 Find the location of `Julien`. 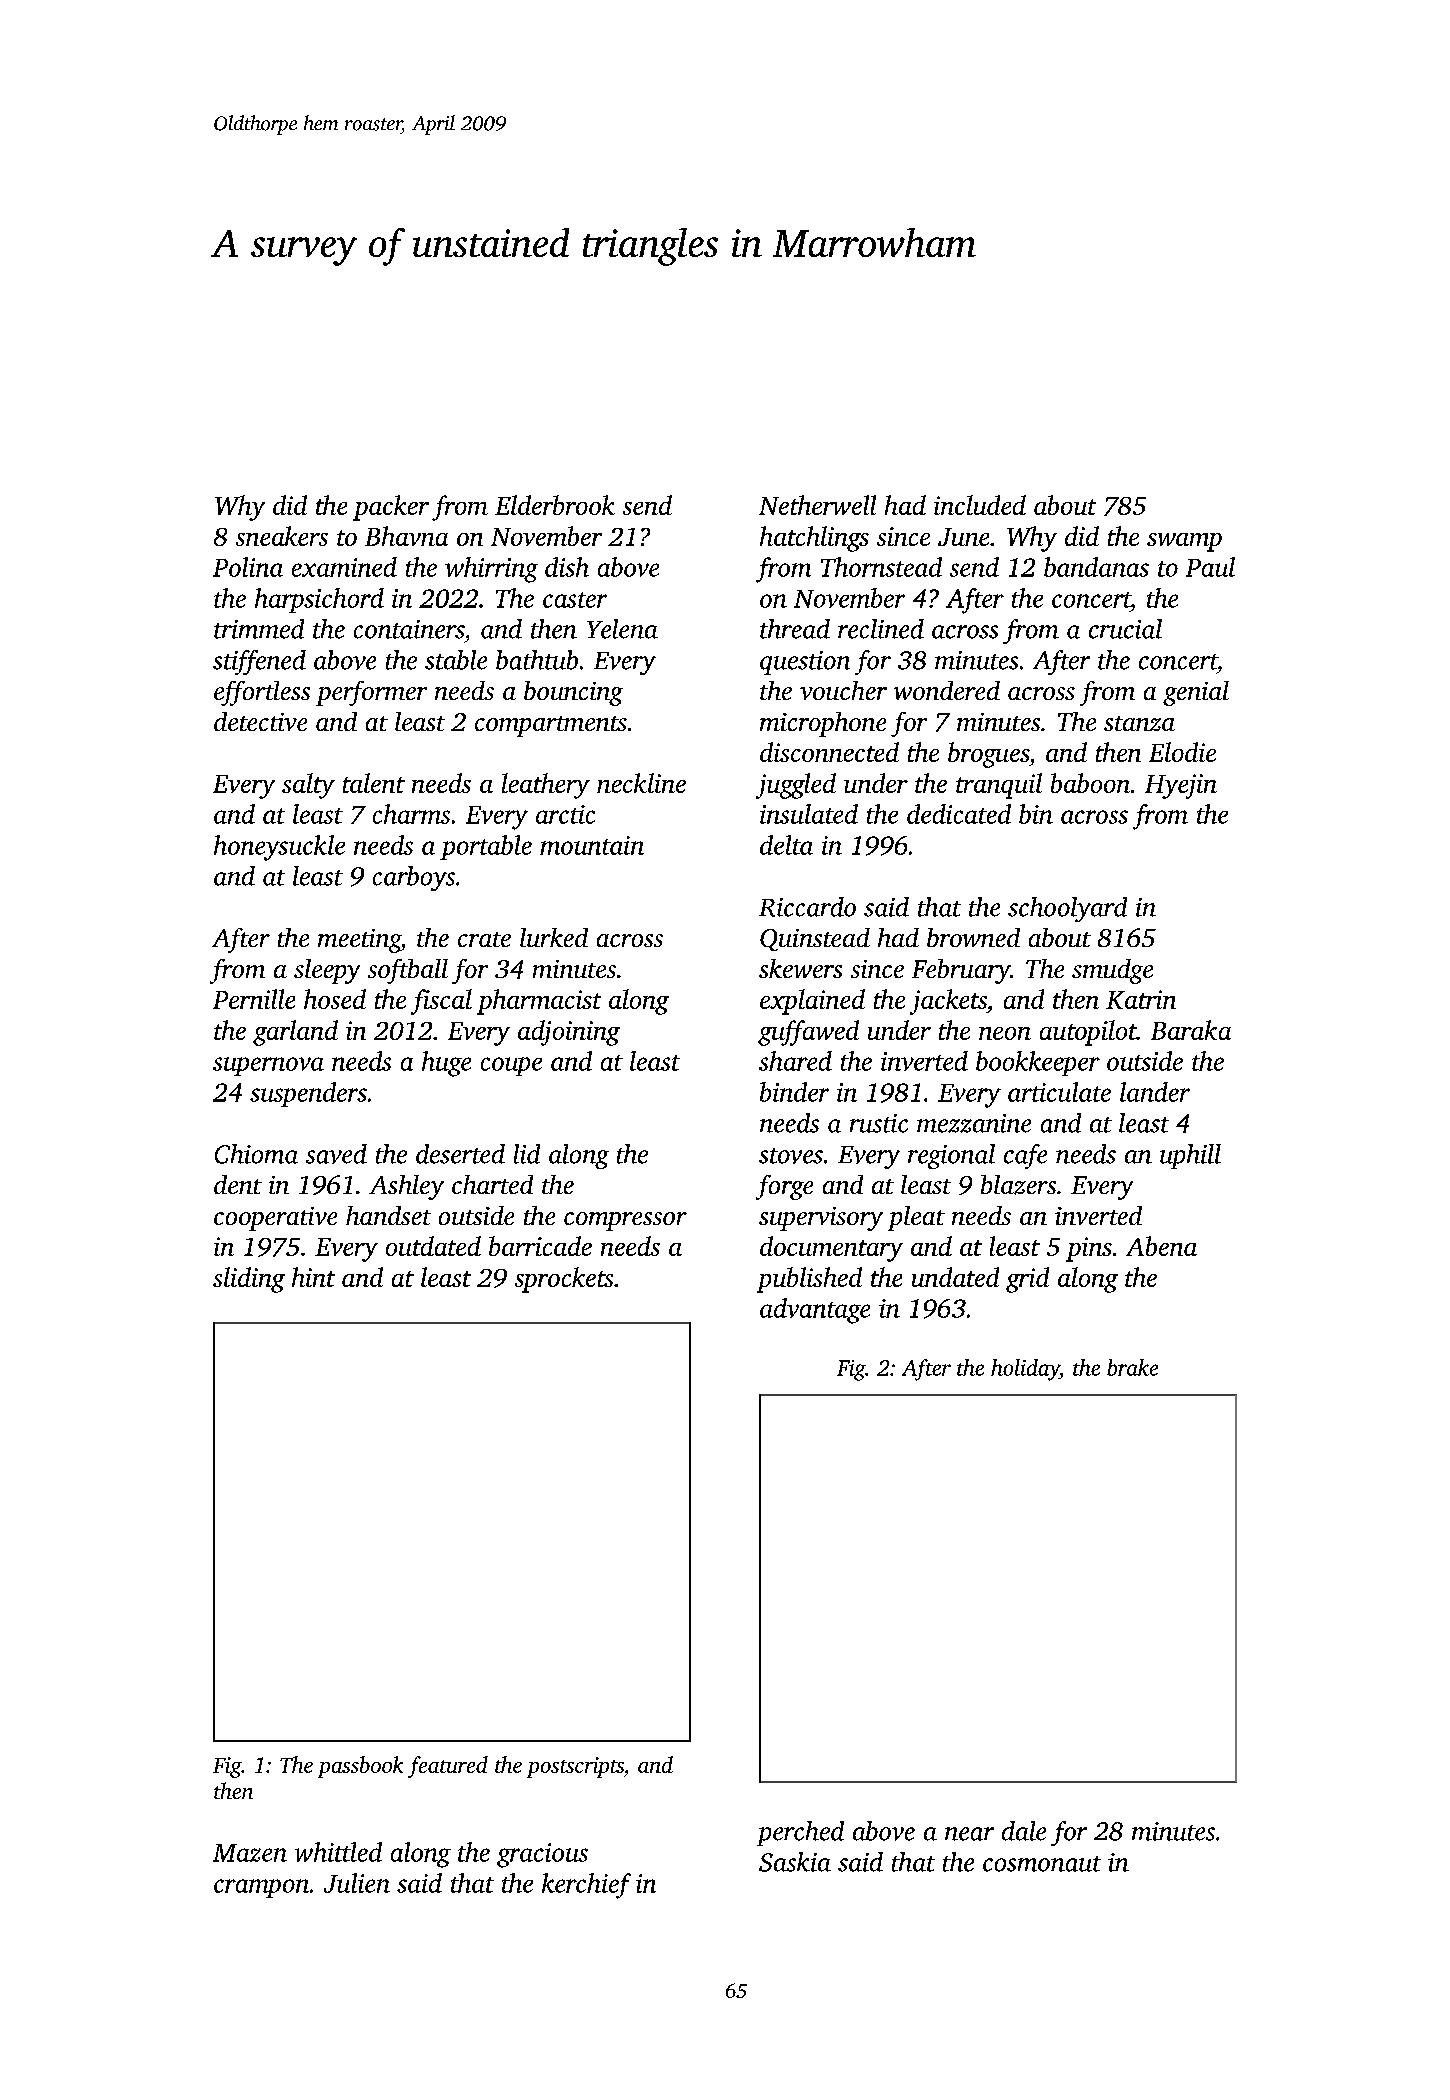

Julien is located at coordinates (357, 1883).
